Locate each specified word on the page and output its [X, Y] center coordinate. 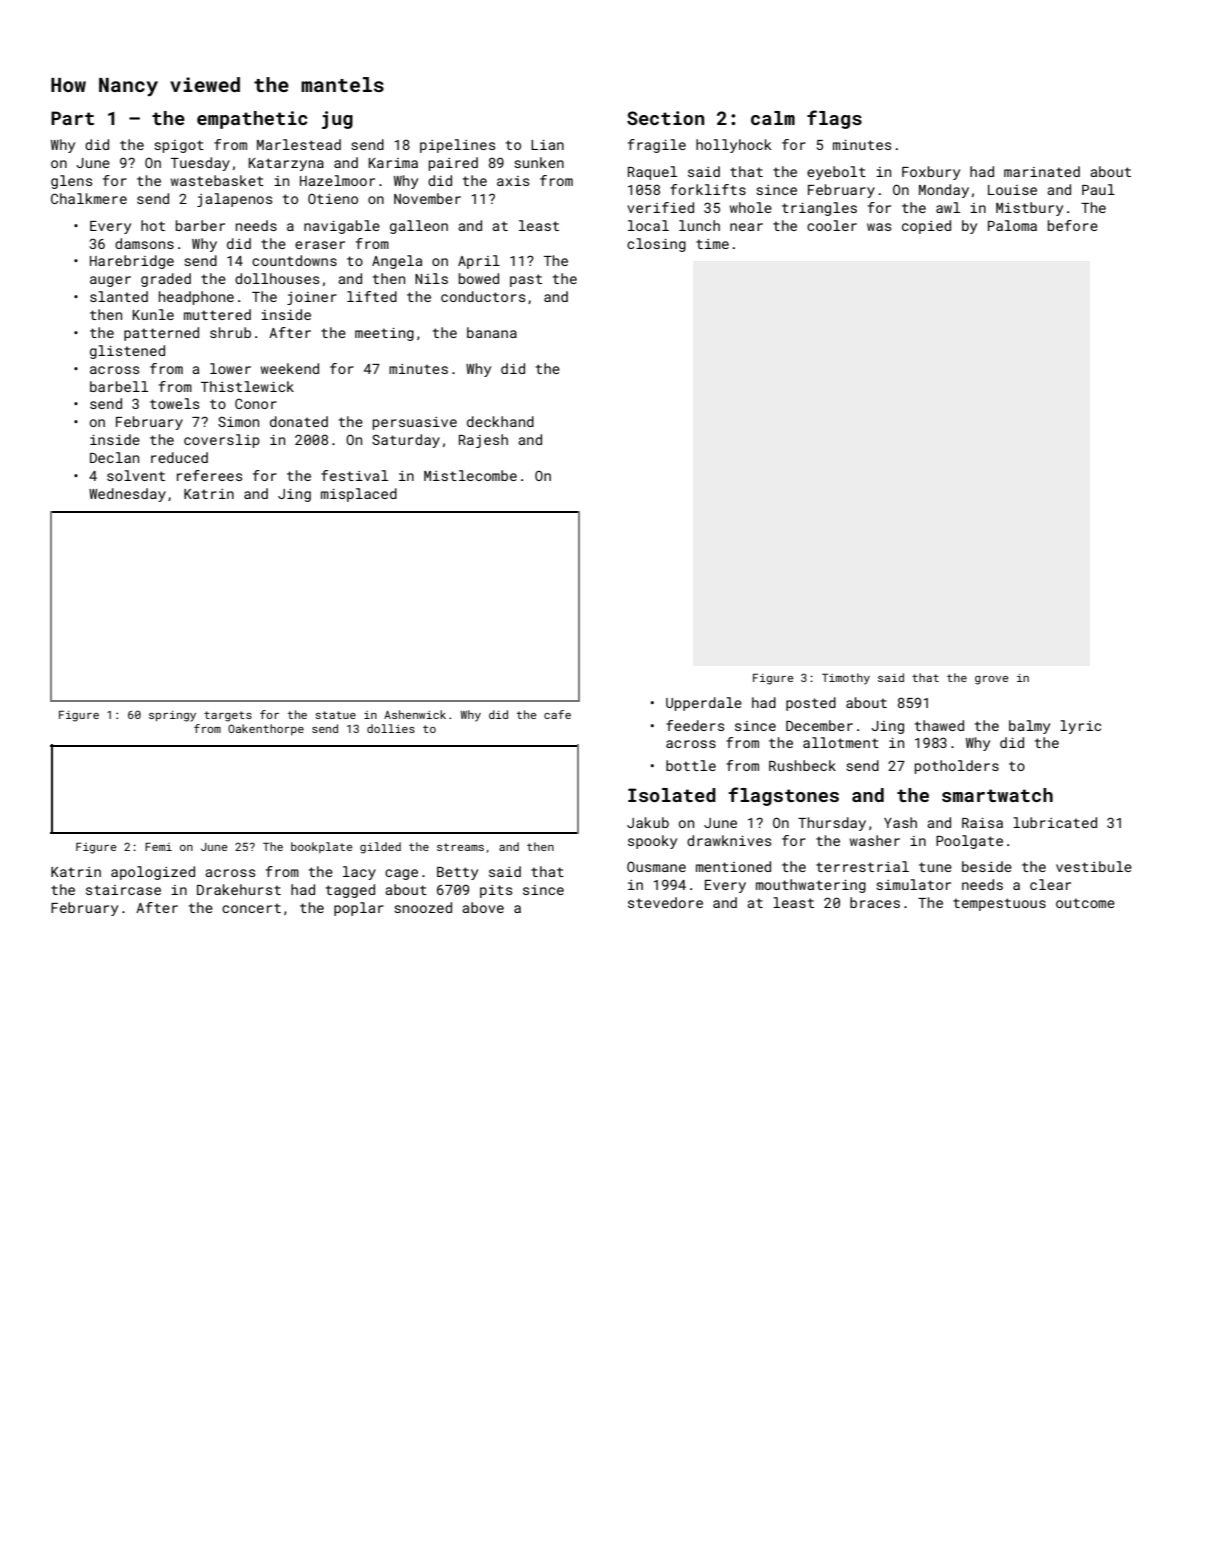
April [479, 262]
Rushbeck [802, 765]
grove [991, 680]
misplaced [359, 495]
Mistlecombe [470, 475]
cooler [832, 225]
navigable [342, 227]
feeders [695, 725]
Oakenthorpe [266, 730]
